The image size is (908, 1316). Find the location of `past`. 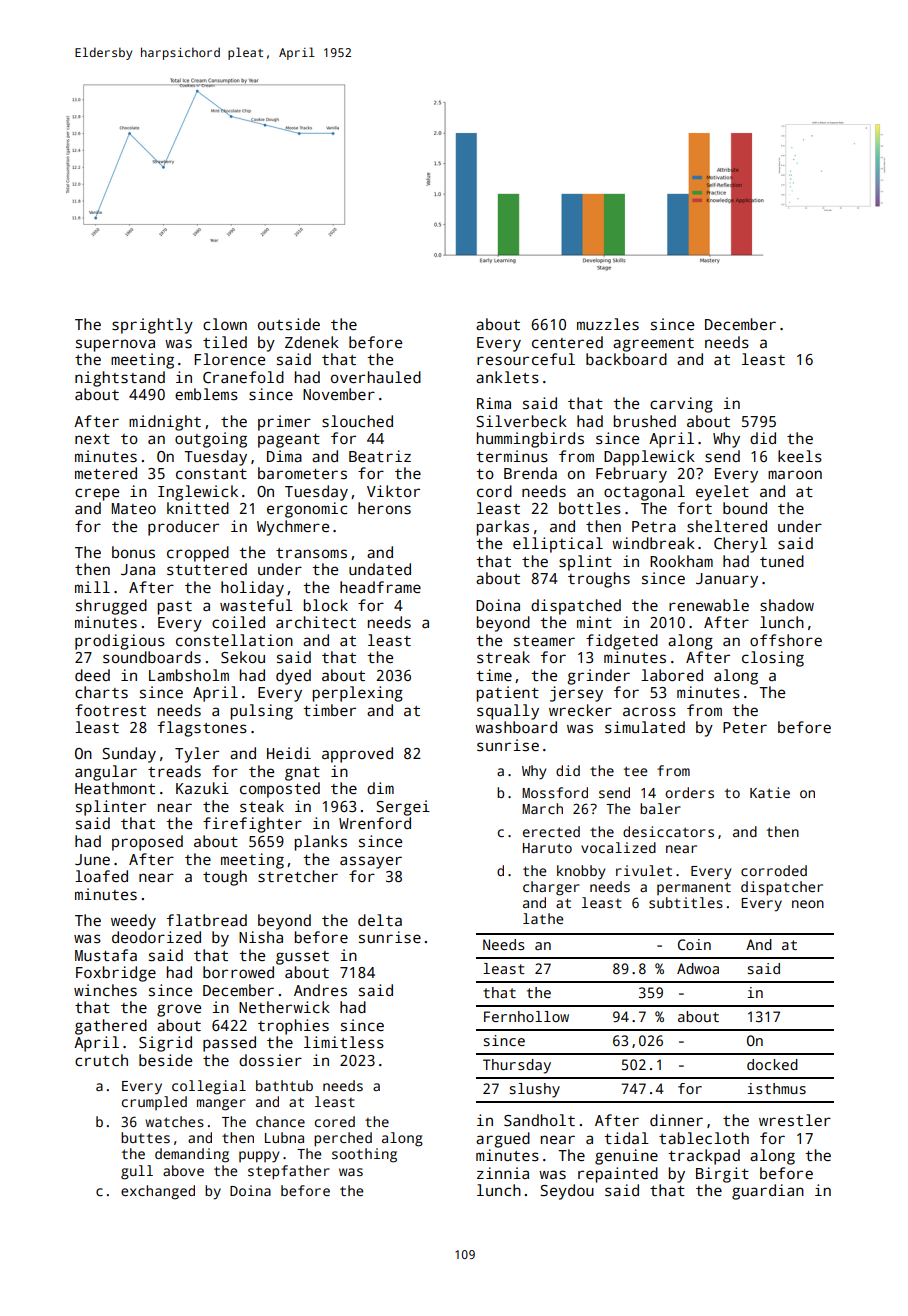

past is located at coordinates (174, 608).
